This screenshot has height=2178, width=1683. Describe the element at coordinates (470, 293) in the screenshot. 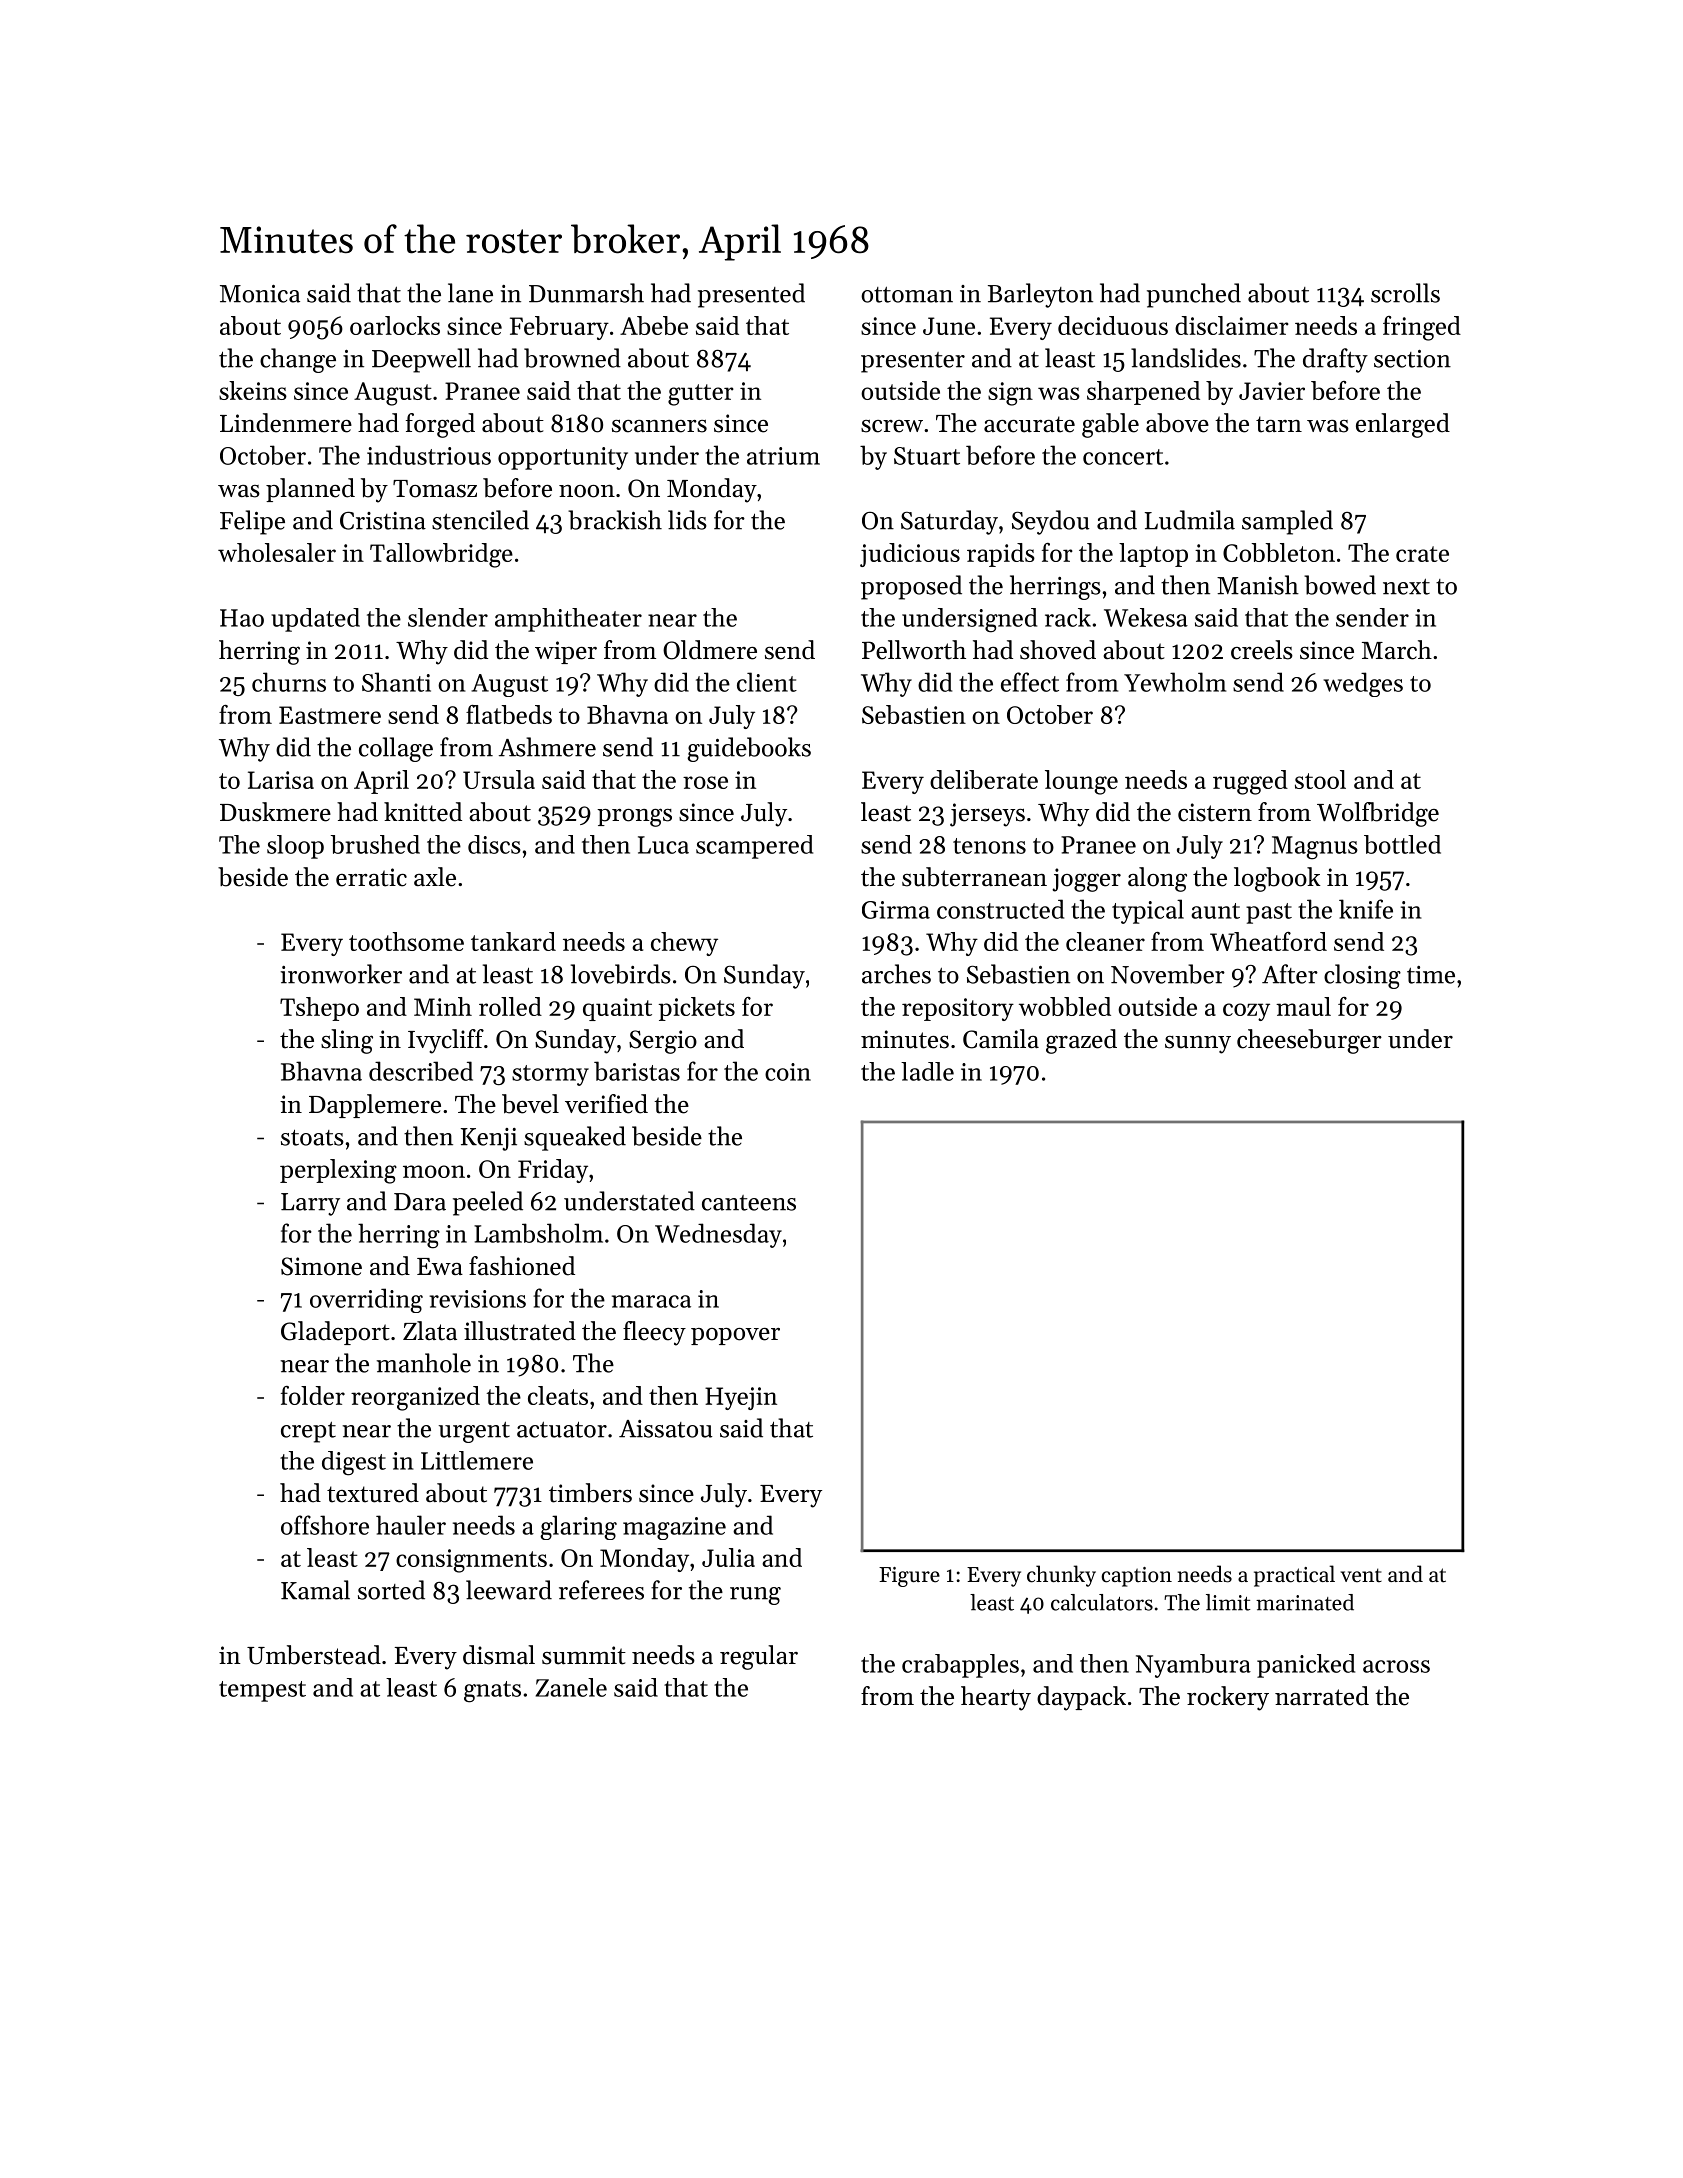

I see `lane` at that location.
